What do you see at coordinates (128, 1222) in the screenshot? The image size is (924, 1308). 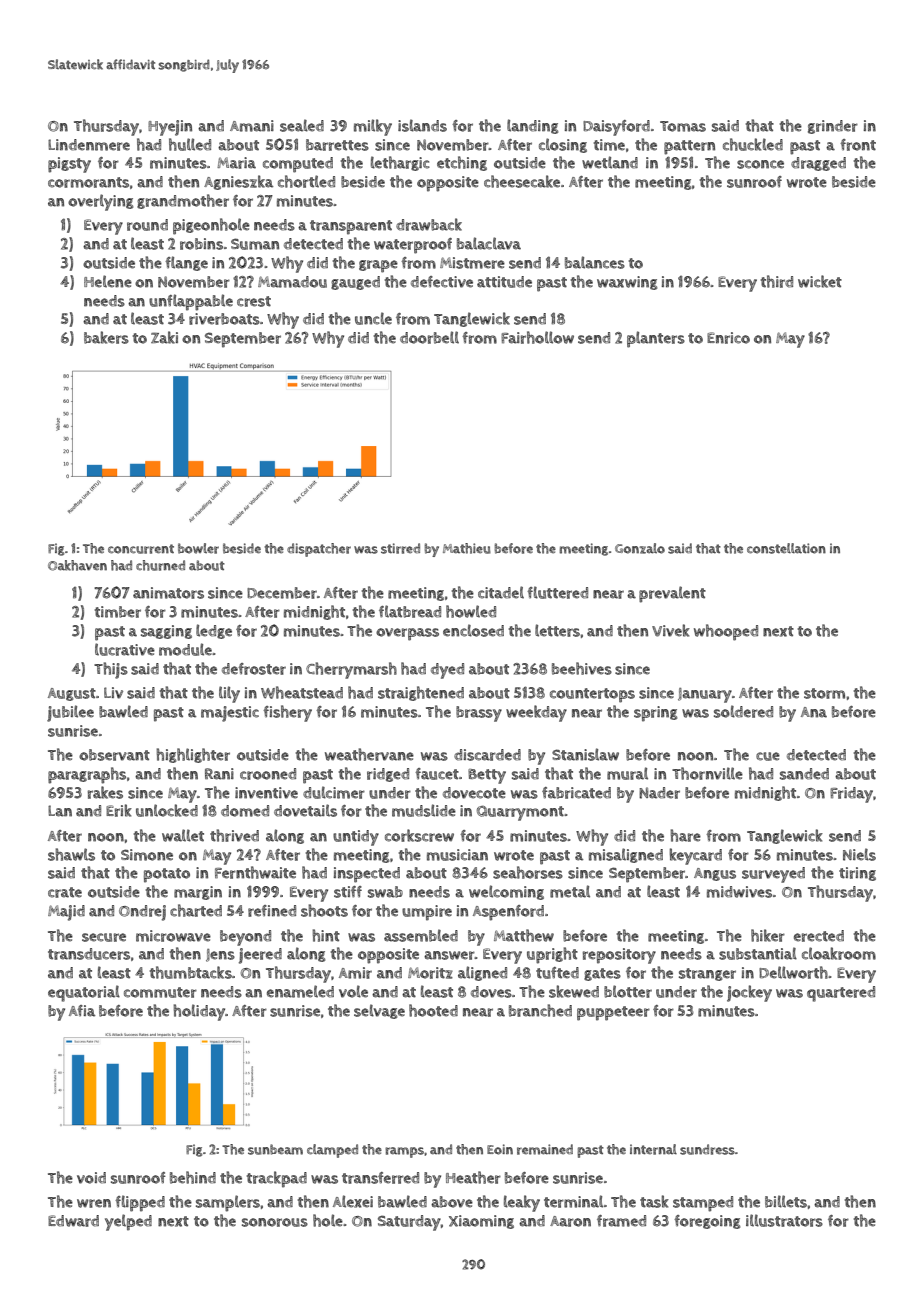 I see `yelped` at bounding box center [128, 1222].
